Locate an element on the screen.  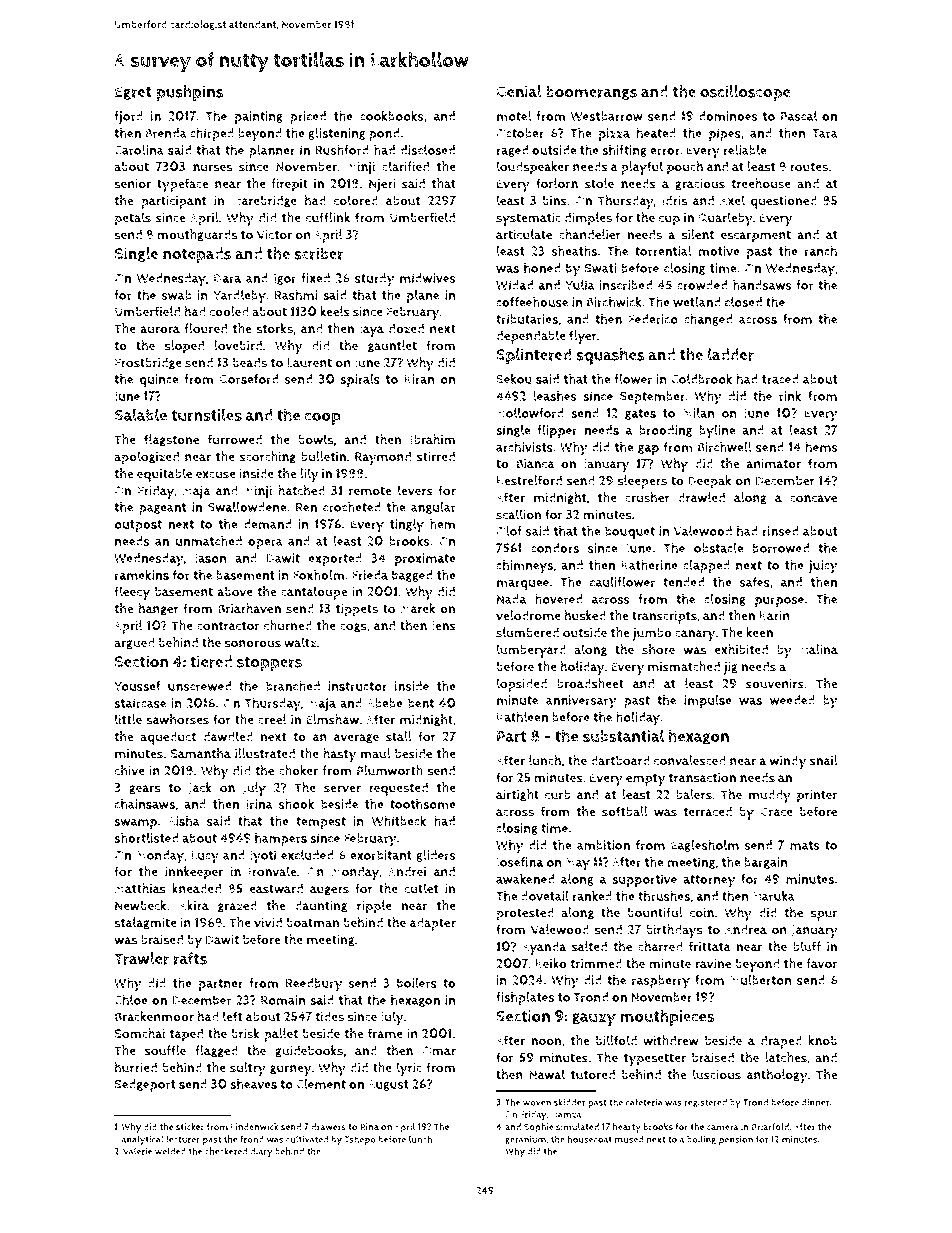
cookbooks is located at coordinates (392, 115).
